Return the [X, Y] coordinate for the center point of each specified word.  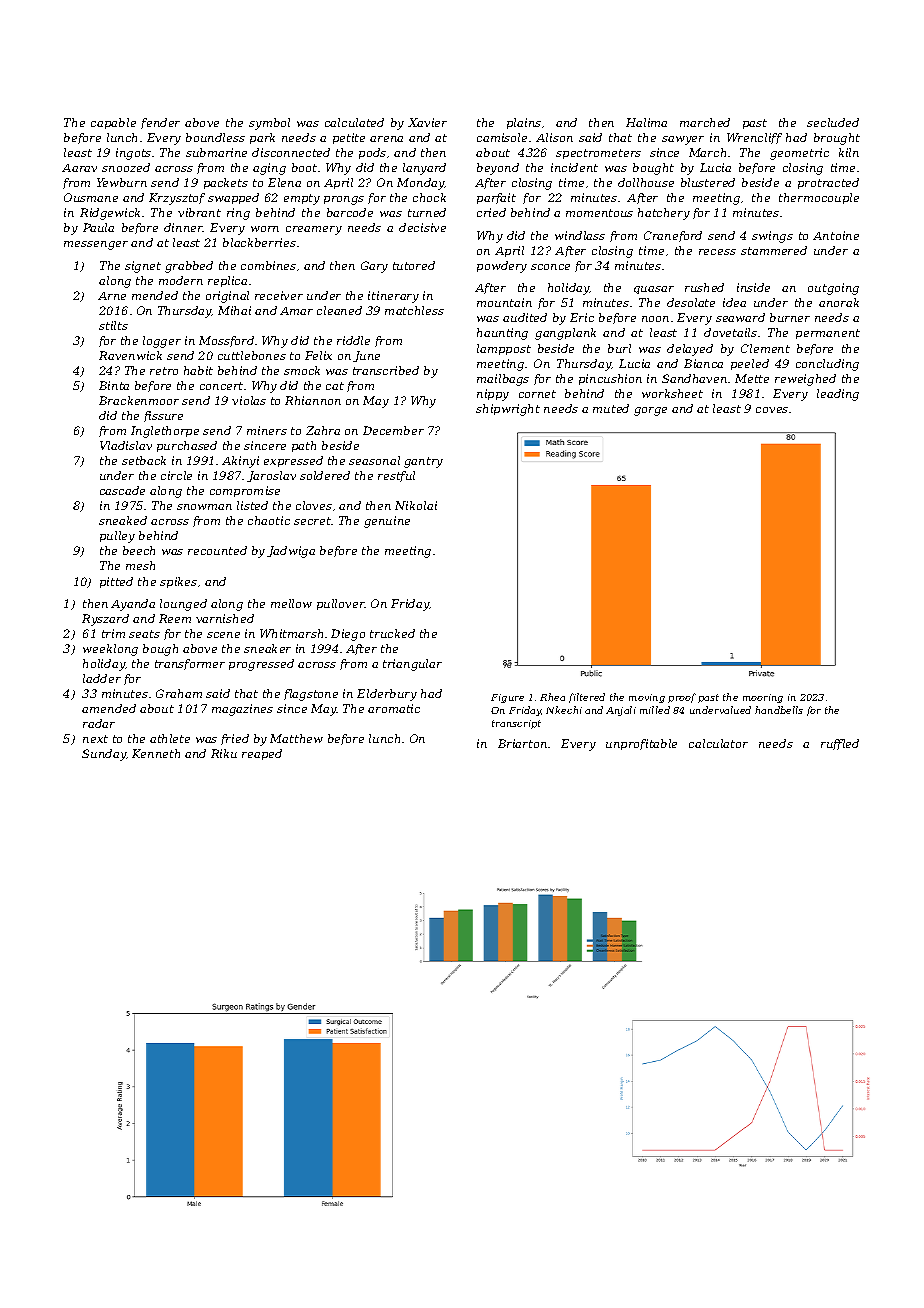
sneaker [267, 648]
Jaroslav [271, 476]
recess [717, 252]
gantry [423, 462]
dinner [183, 227]
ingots [133, 154]
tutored [414, 265]
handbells [779, 710]
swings [772, 237]
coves [772, 410]
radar [99, 723]
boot [304, 167]
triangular [412, 665]
